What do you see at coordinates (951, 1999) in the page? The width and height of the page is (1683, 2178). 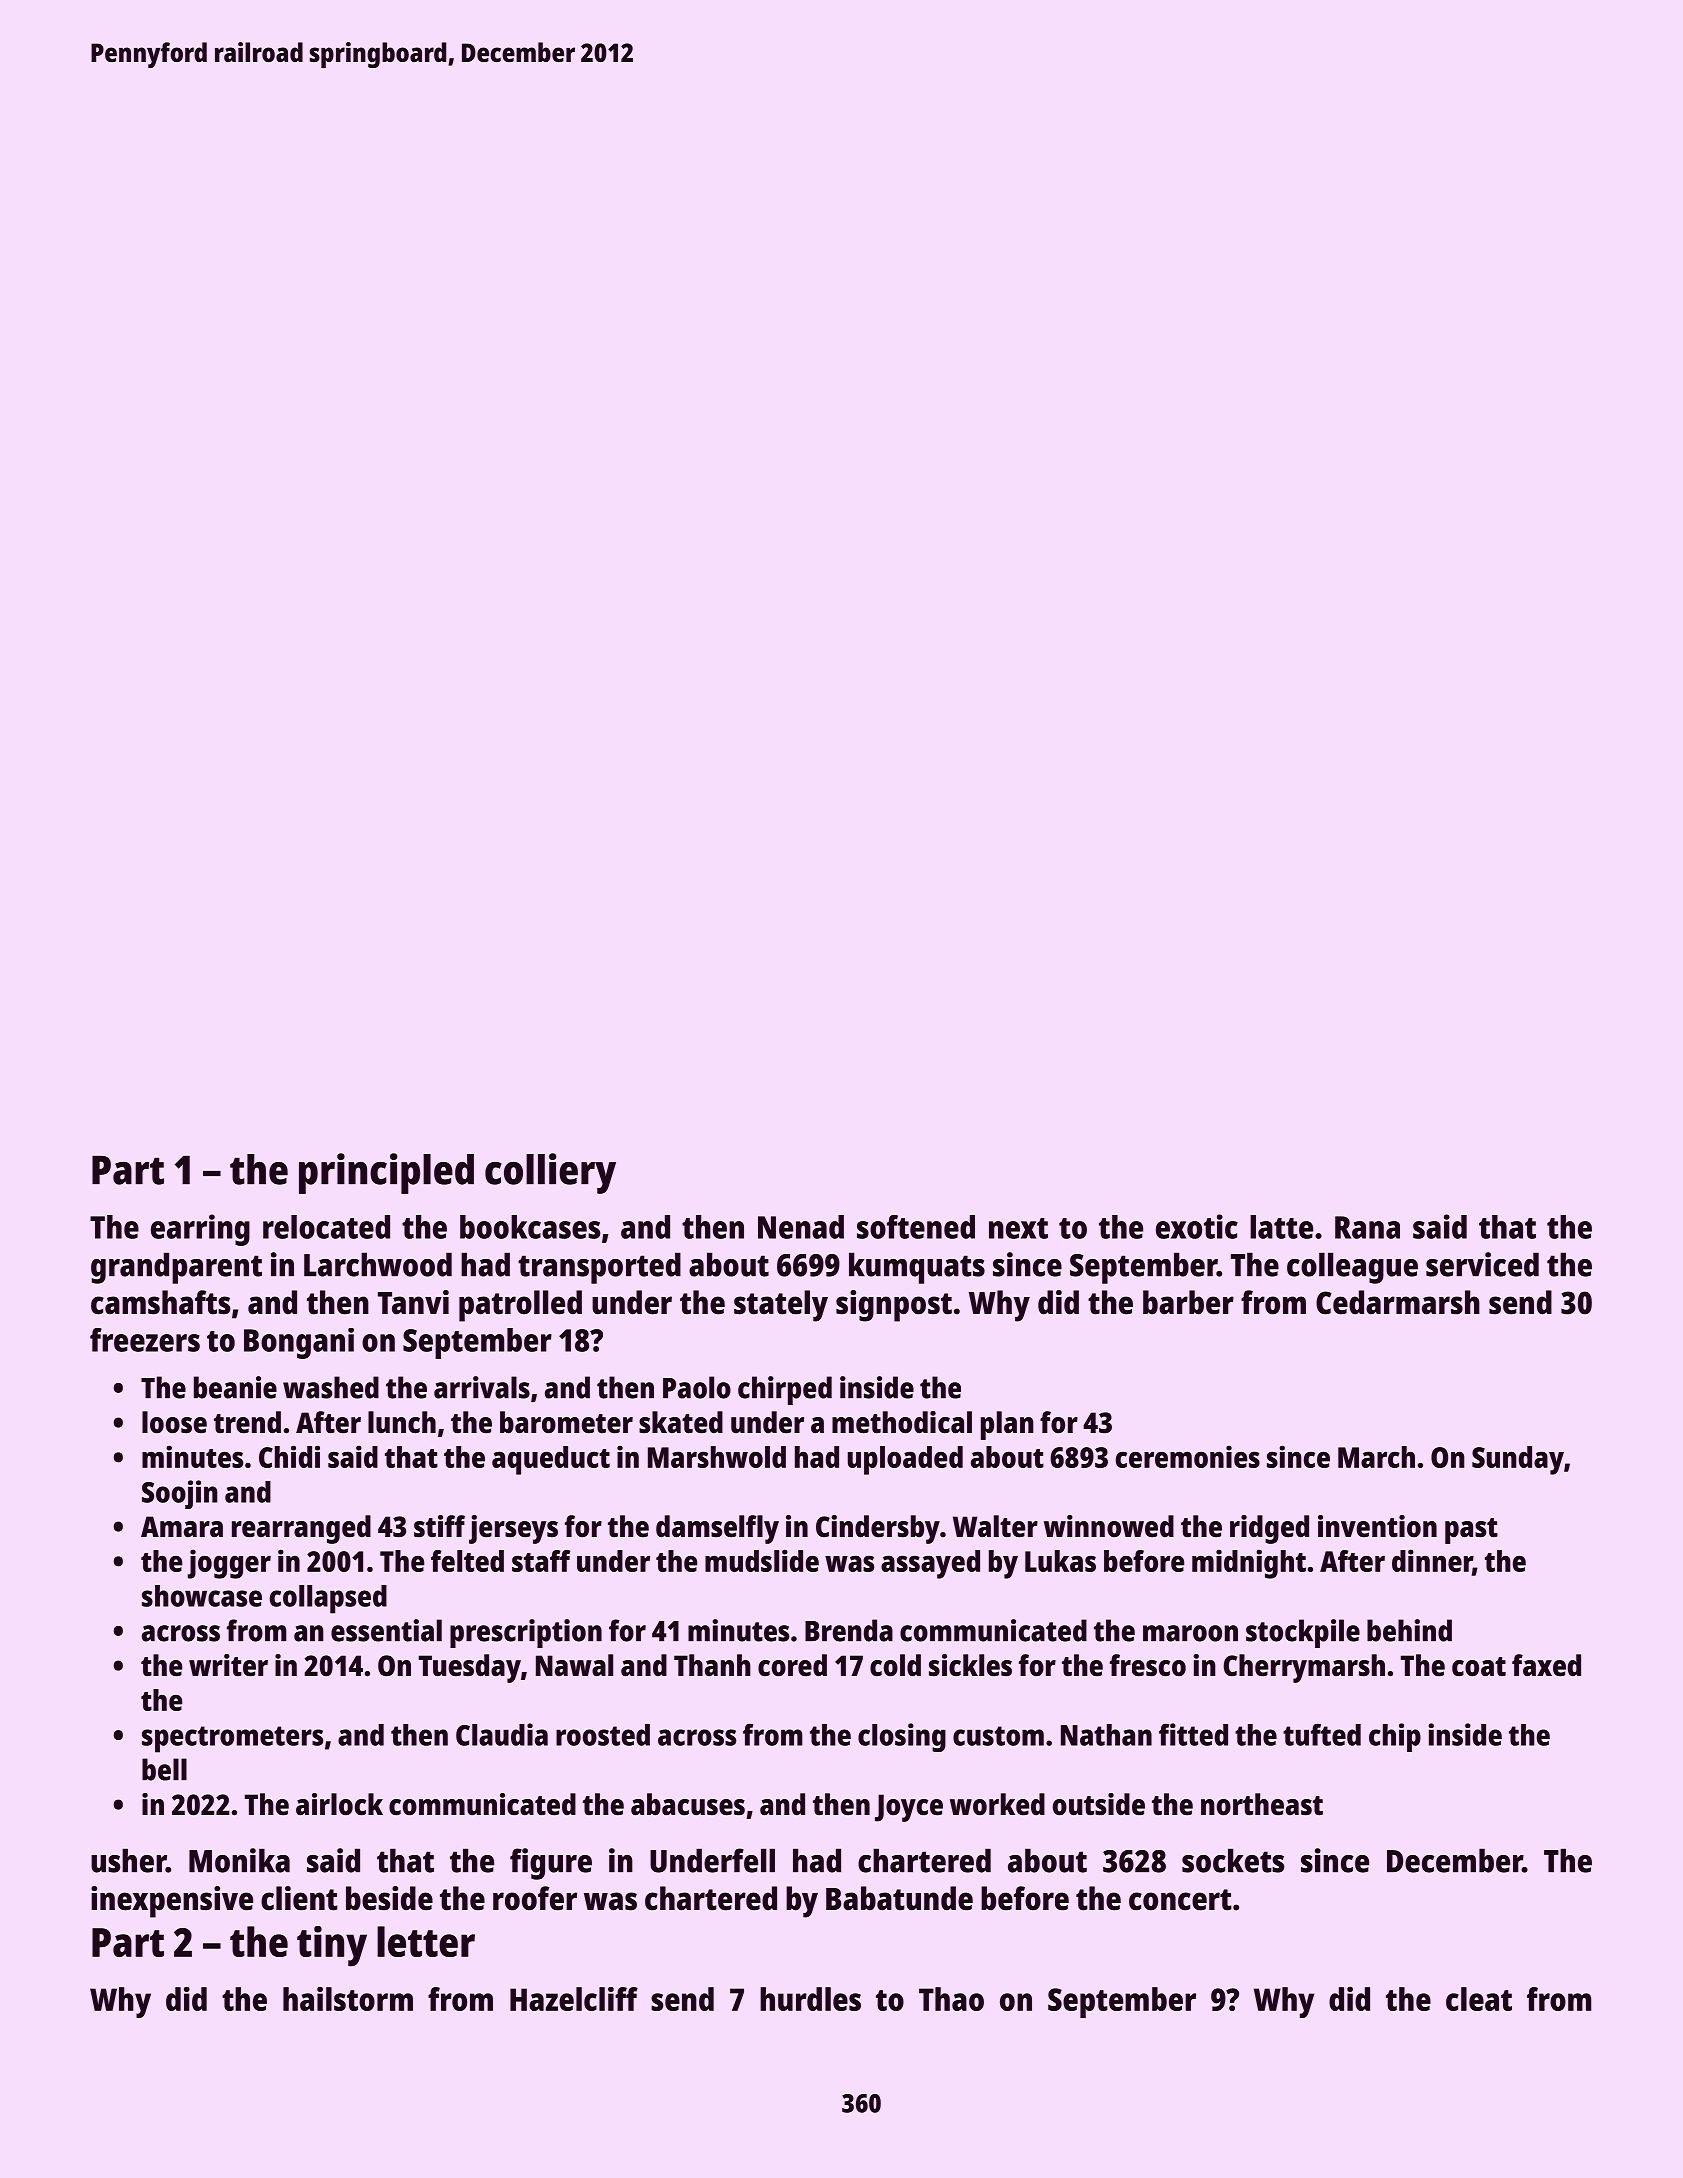 I see `Thao` at bounding box center [951, 1999].
